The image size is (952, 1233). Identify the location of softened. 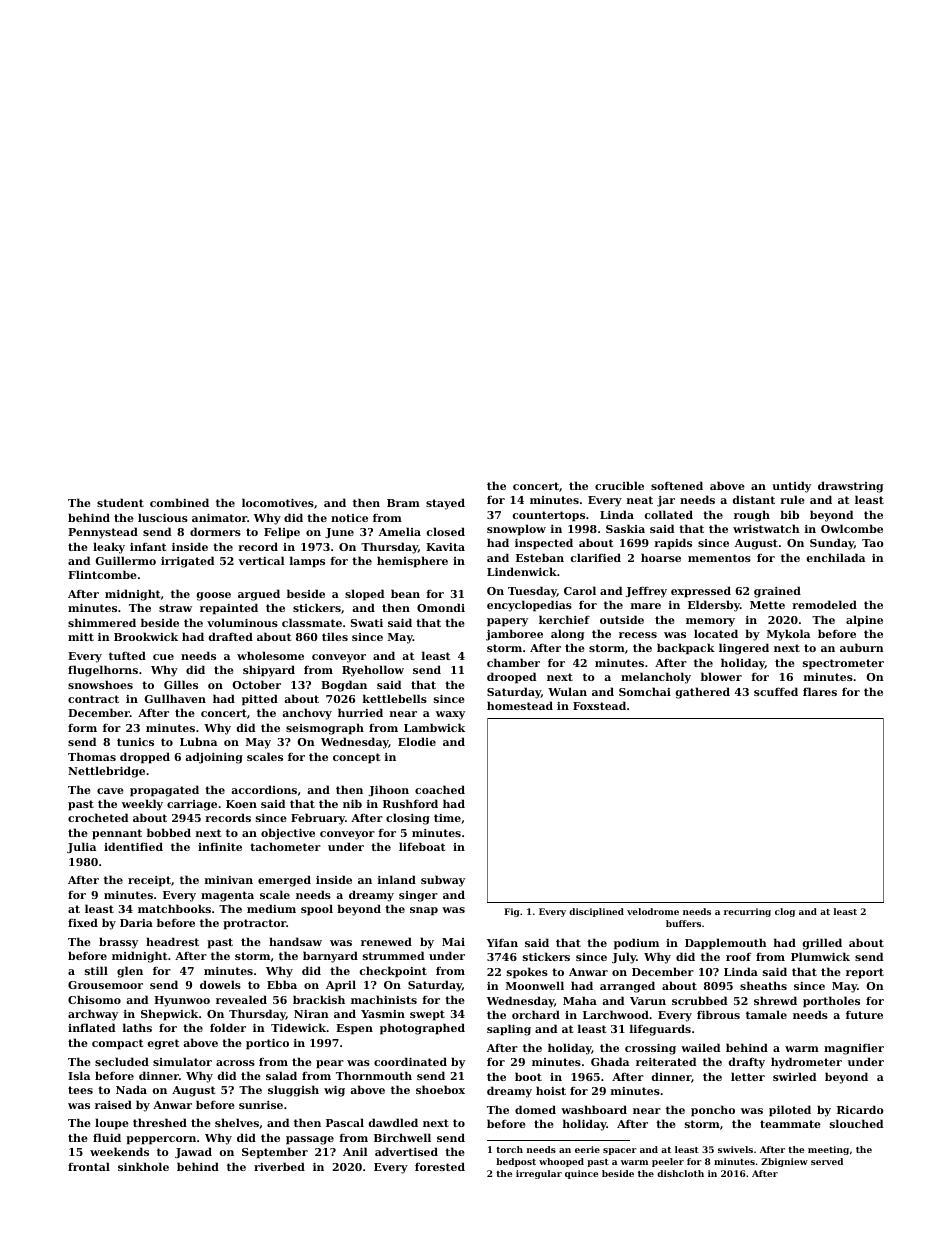
(677, 485).
